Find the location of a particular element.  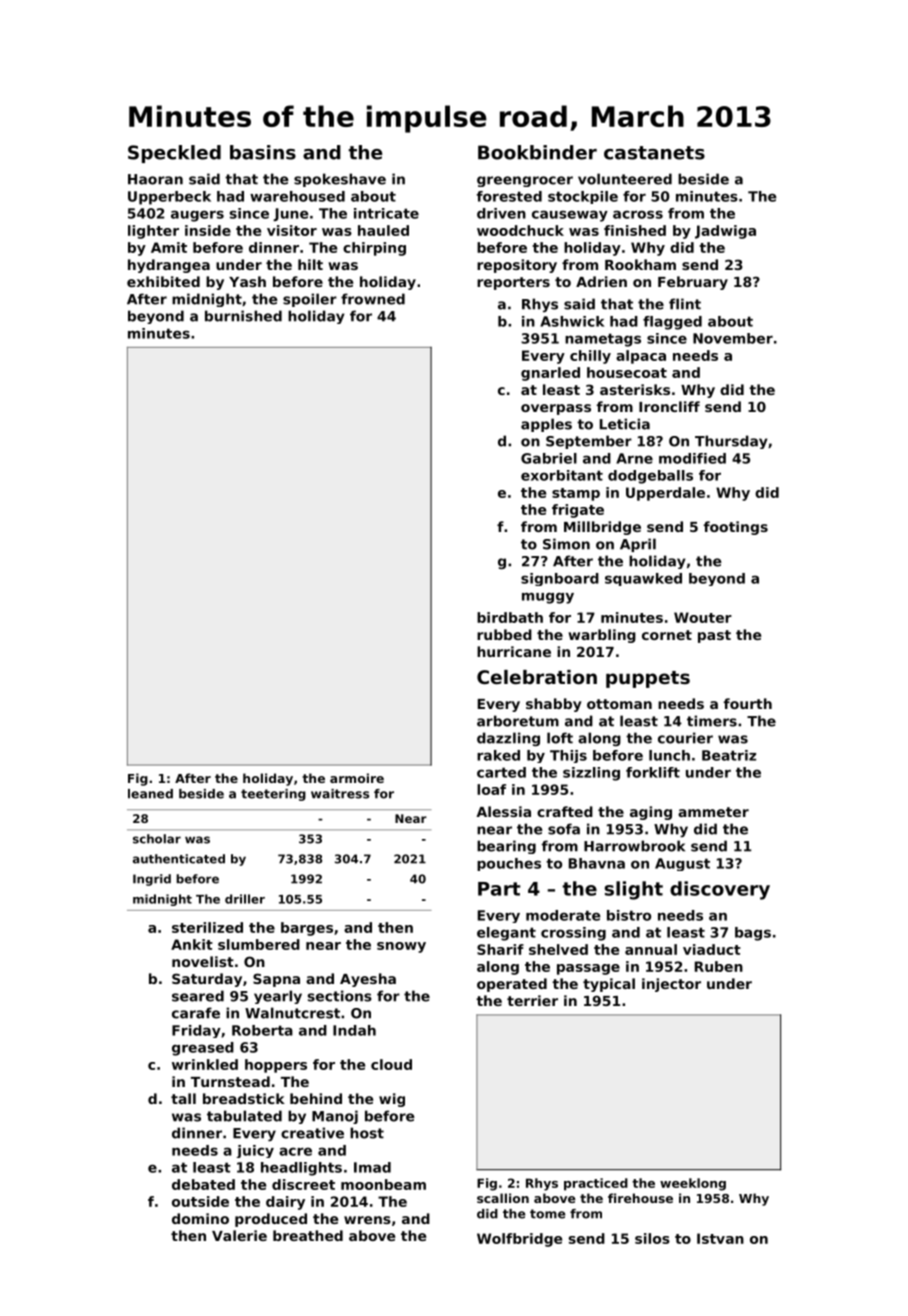

teetering is located at coordinates (273, 795).
